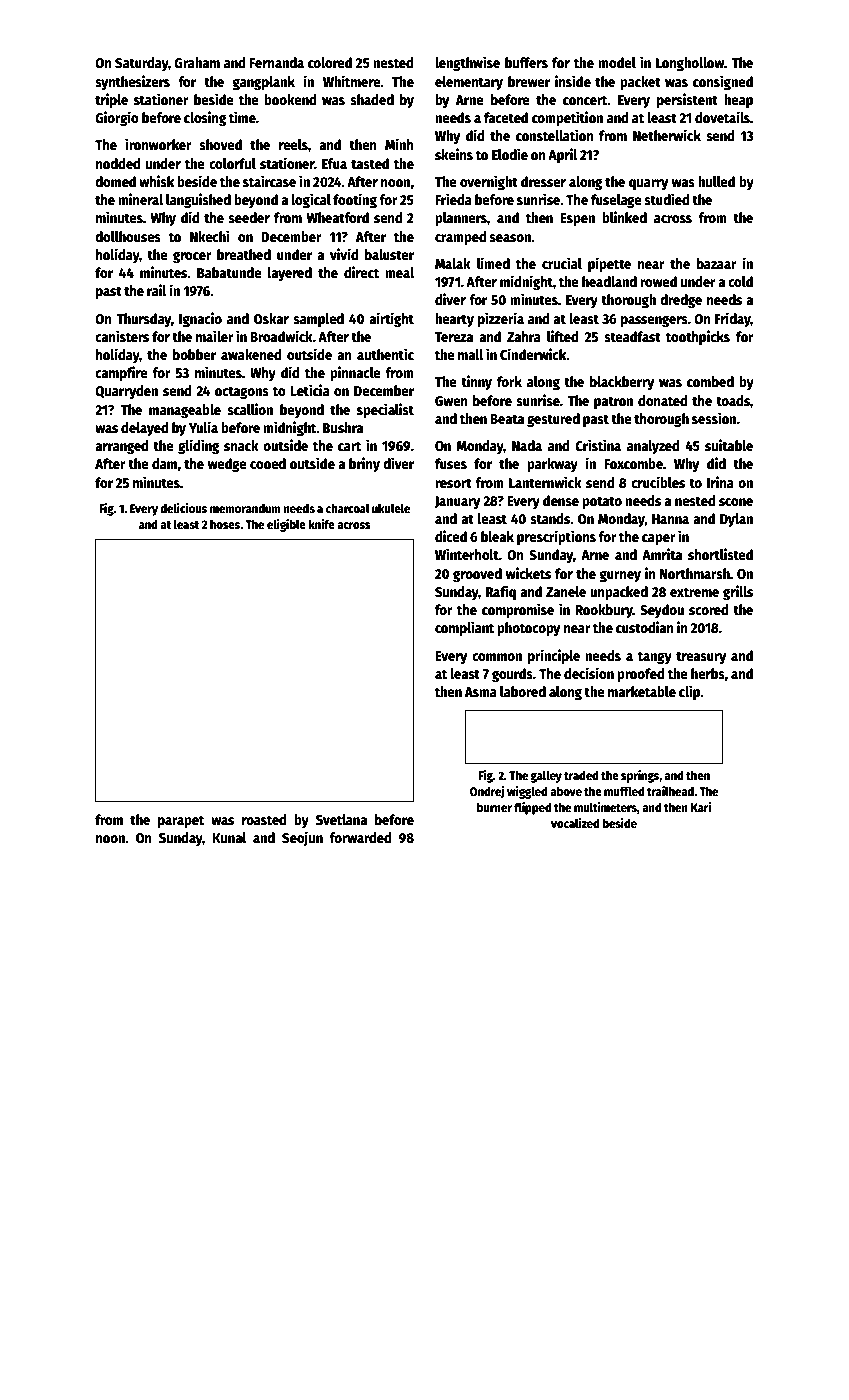 The image size is (849, 1400). What do you see at coordinates (244, 254) in the document?
I see `breathed` at bounding box center [244, 254].
